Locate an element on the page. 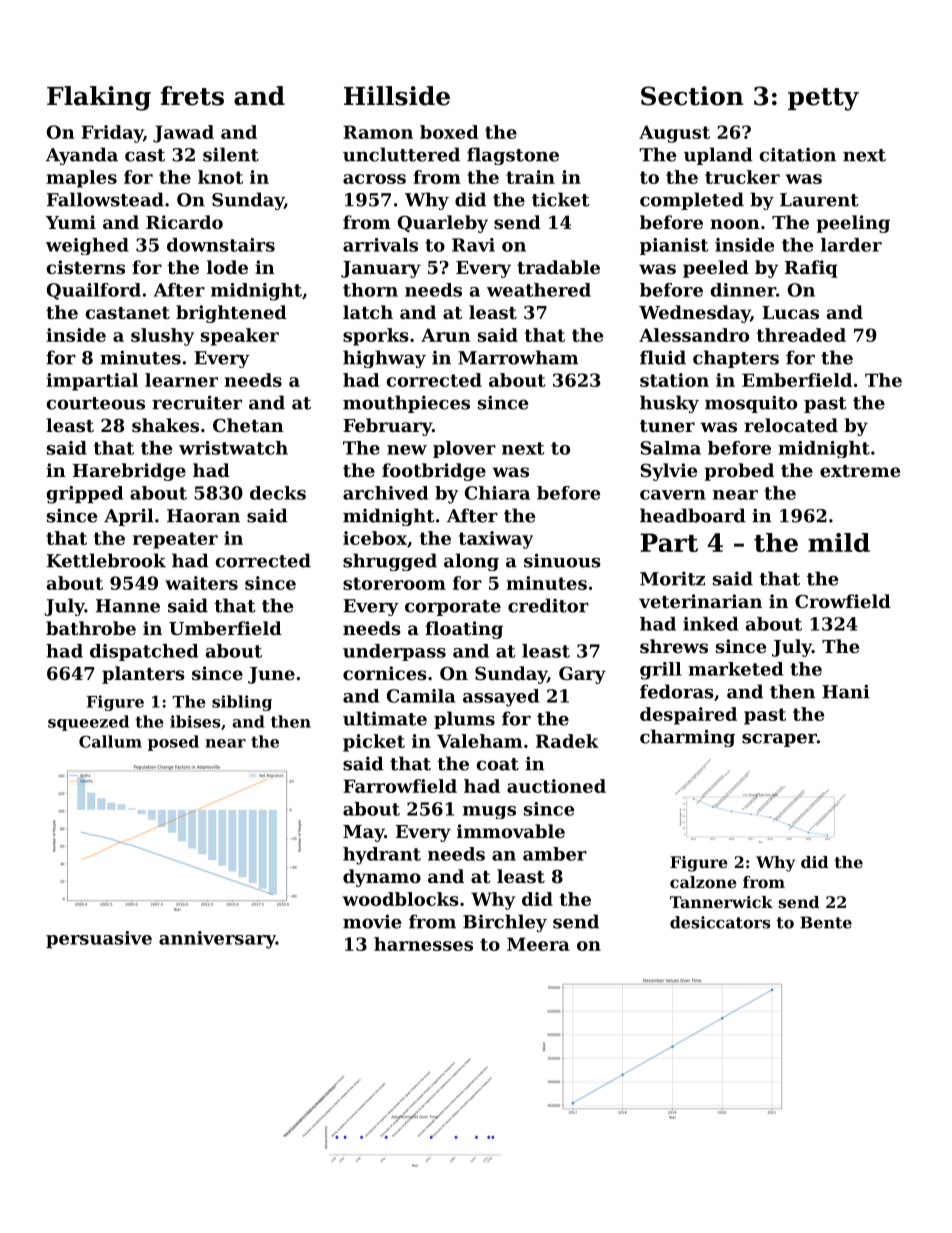 This page has width=952, height=1233. taxiway is located at coordinates (496, 540).
